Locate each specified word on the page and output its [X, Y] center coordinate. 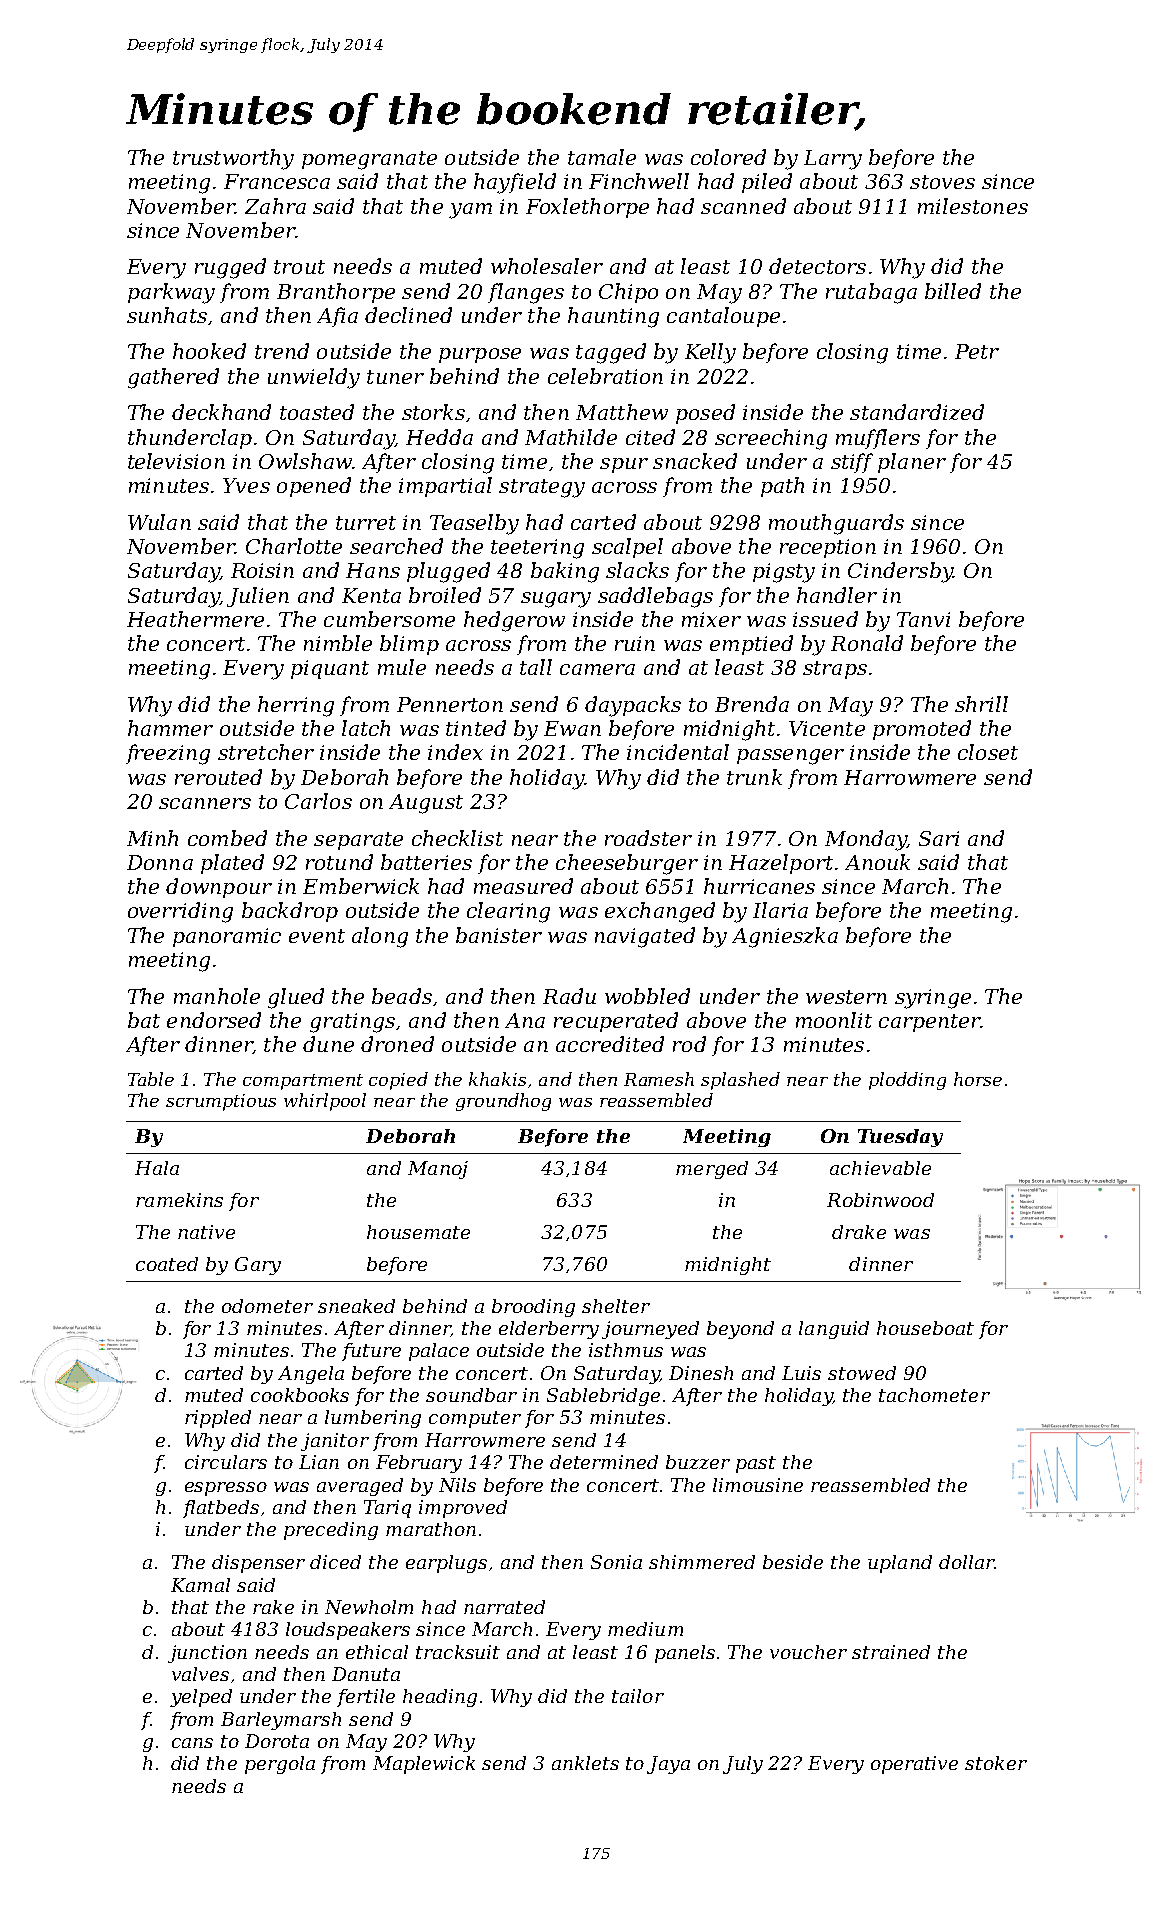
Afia [337, 317]
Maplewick [424, 1765]
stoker [996, 1763]
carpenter [929, 1023]
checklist [457, 838]
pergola [280, 1765]
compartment [303, 1082]
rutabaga [871, 293]
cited [650, 437]
